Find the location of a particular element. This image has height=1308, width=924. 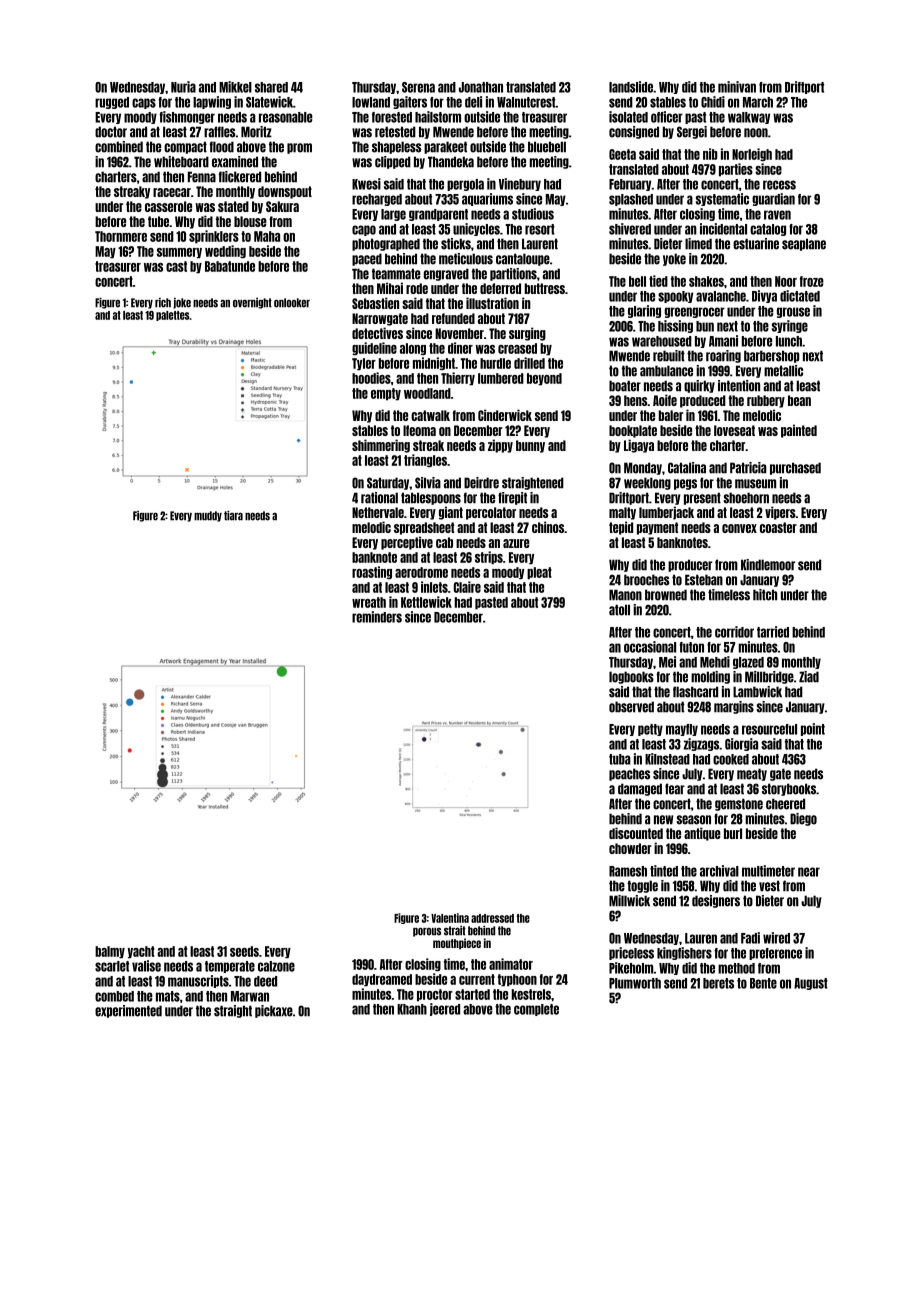

warehoused is located at coordinates (662, 341).
